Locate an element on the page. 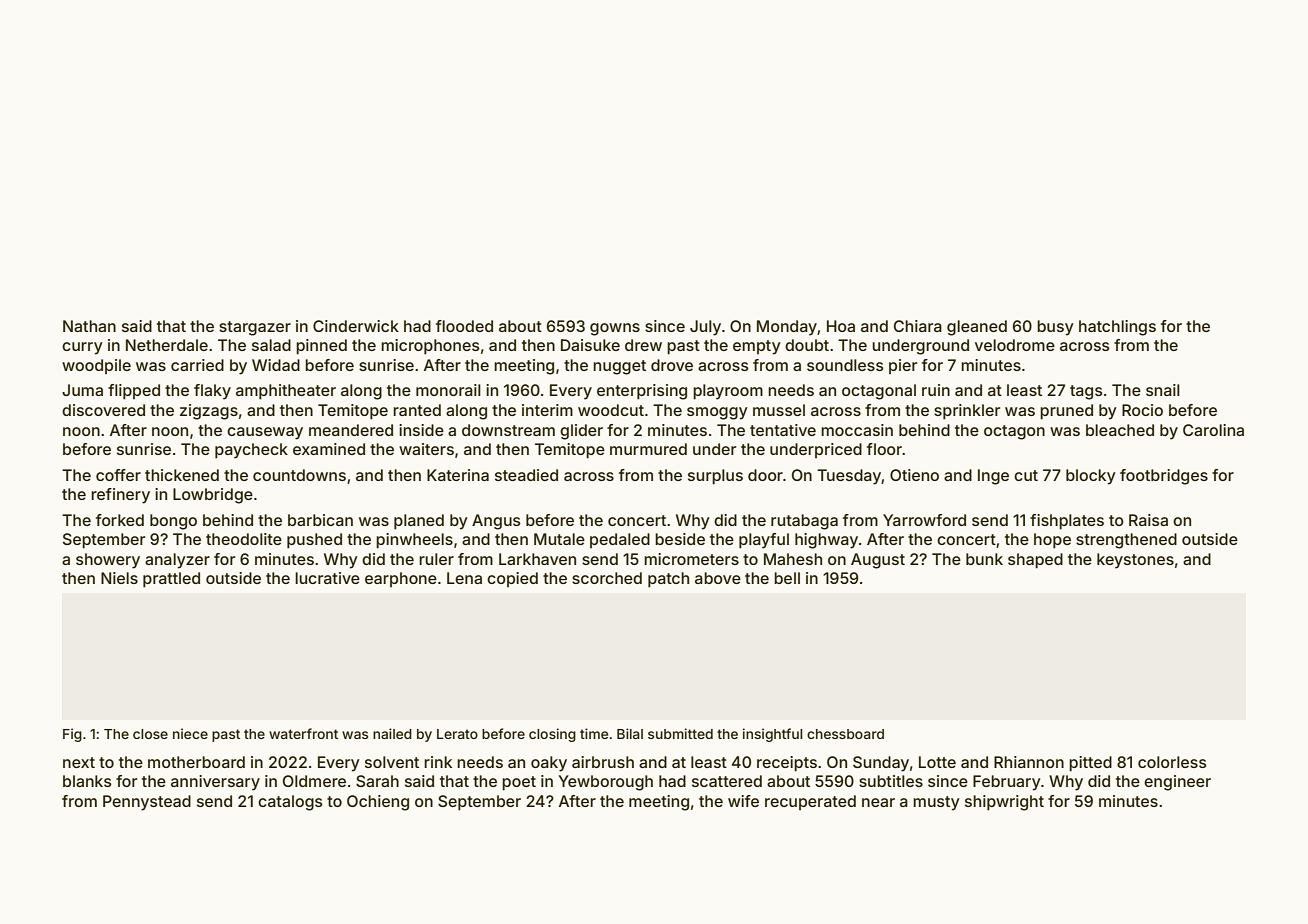  Mahesh is located at coordinates (793, 559).
